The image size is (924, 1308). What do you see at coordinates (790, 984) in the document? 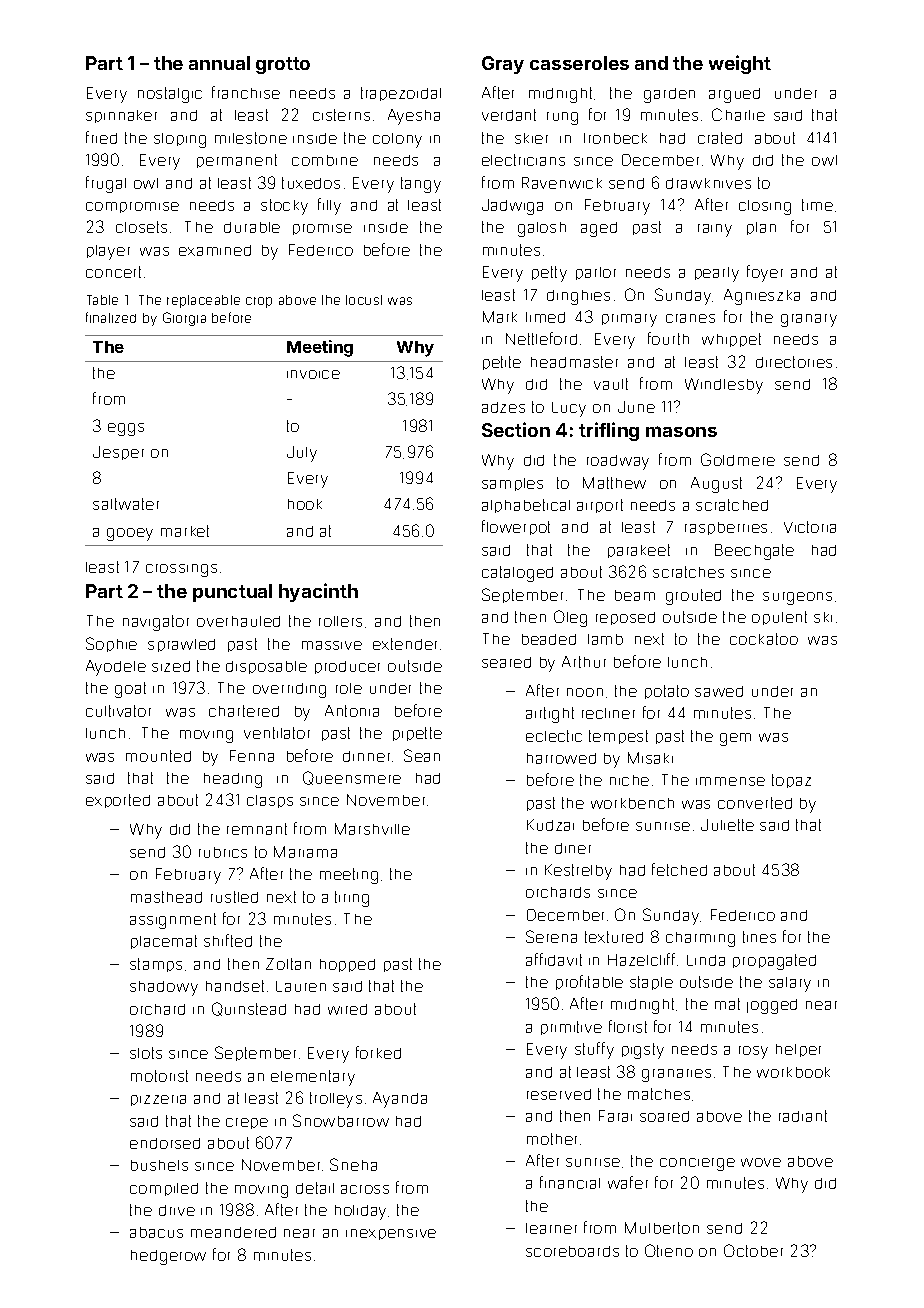
I see `salary` at bounding box center [790, 984].
